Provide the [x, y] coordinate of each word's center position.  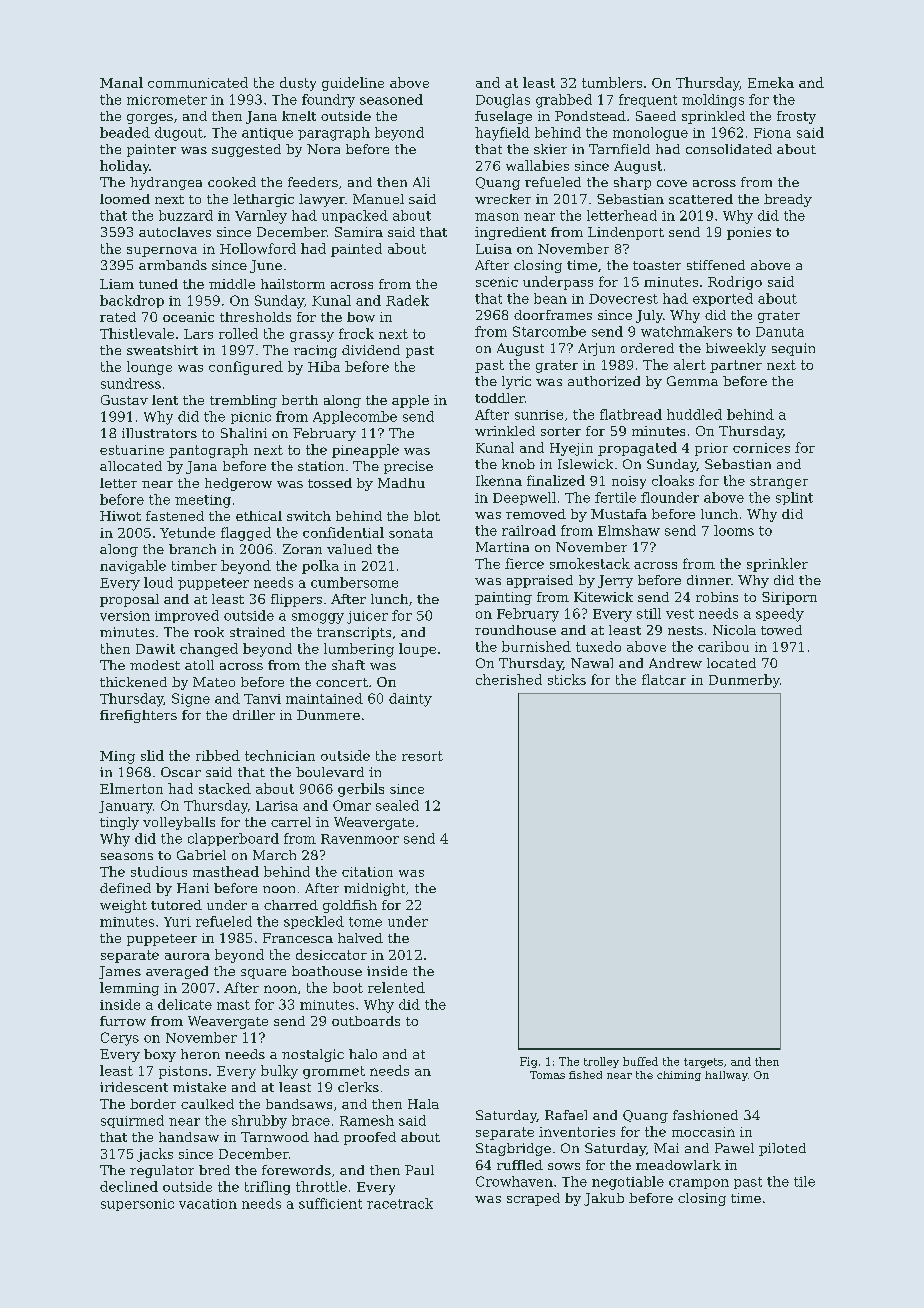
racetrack [400, 1203]
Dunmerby [744, 681]
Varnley [261, 217]
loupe [417, 650]
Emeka [771, 82]
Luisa [494, 249]
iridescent [134, 1087]
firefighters [138, 716]
